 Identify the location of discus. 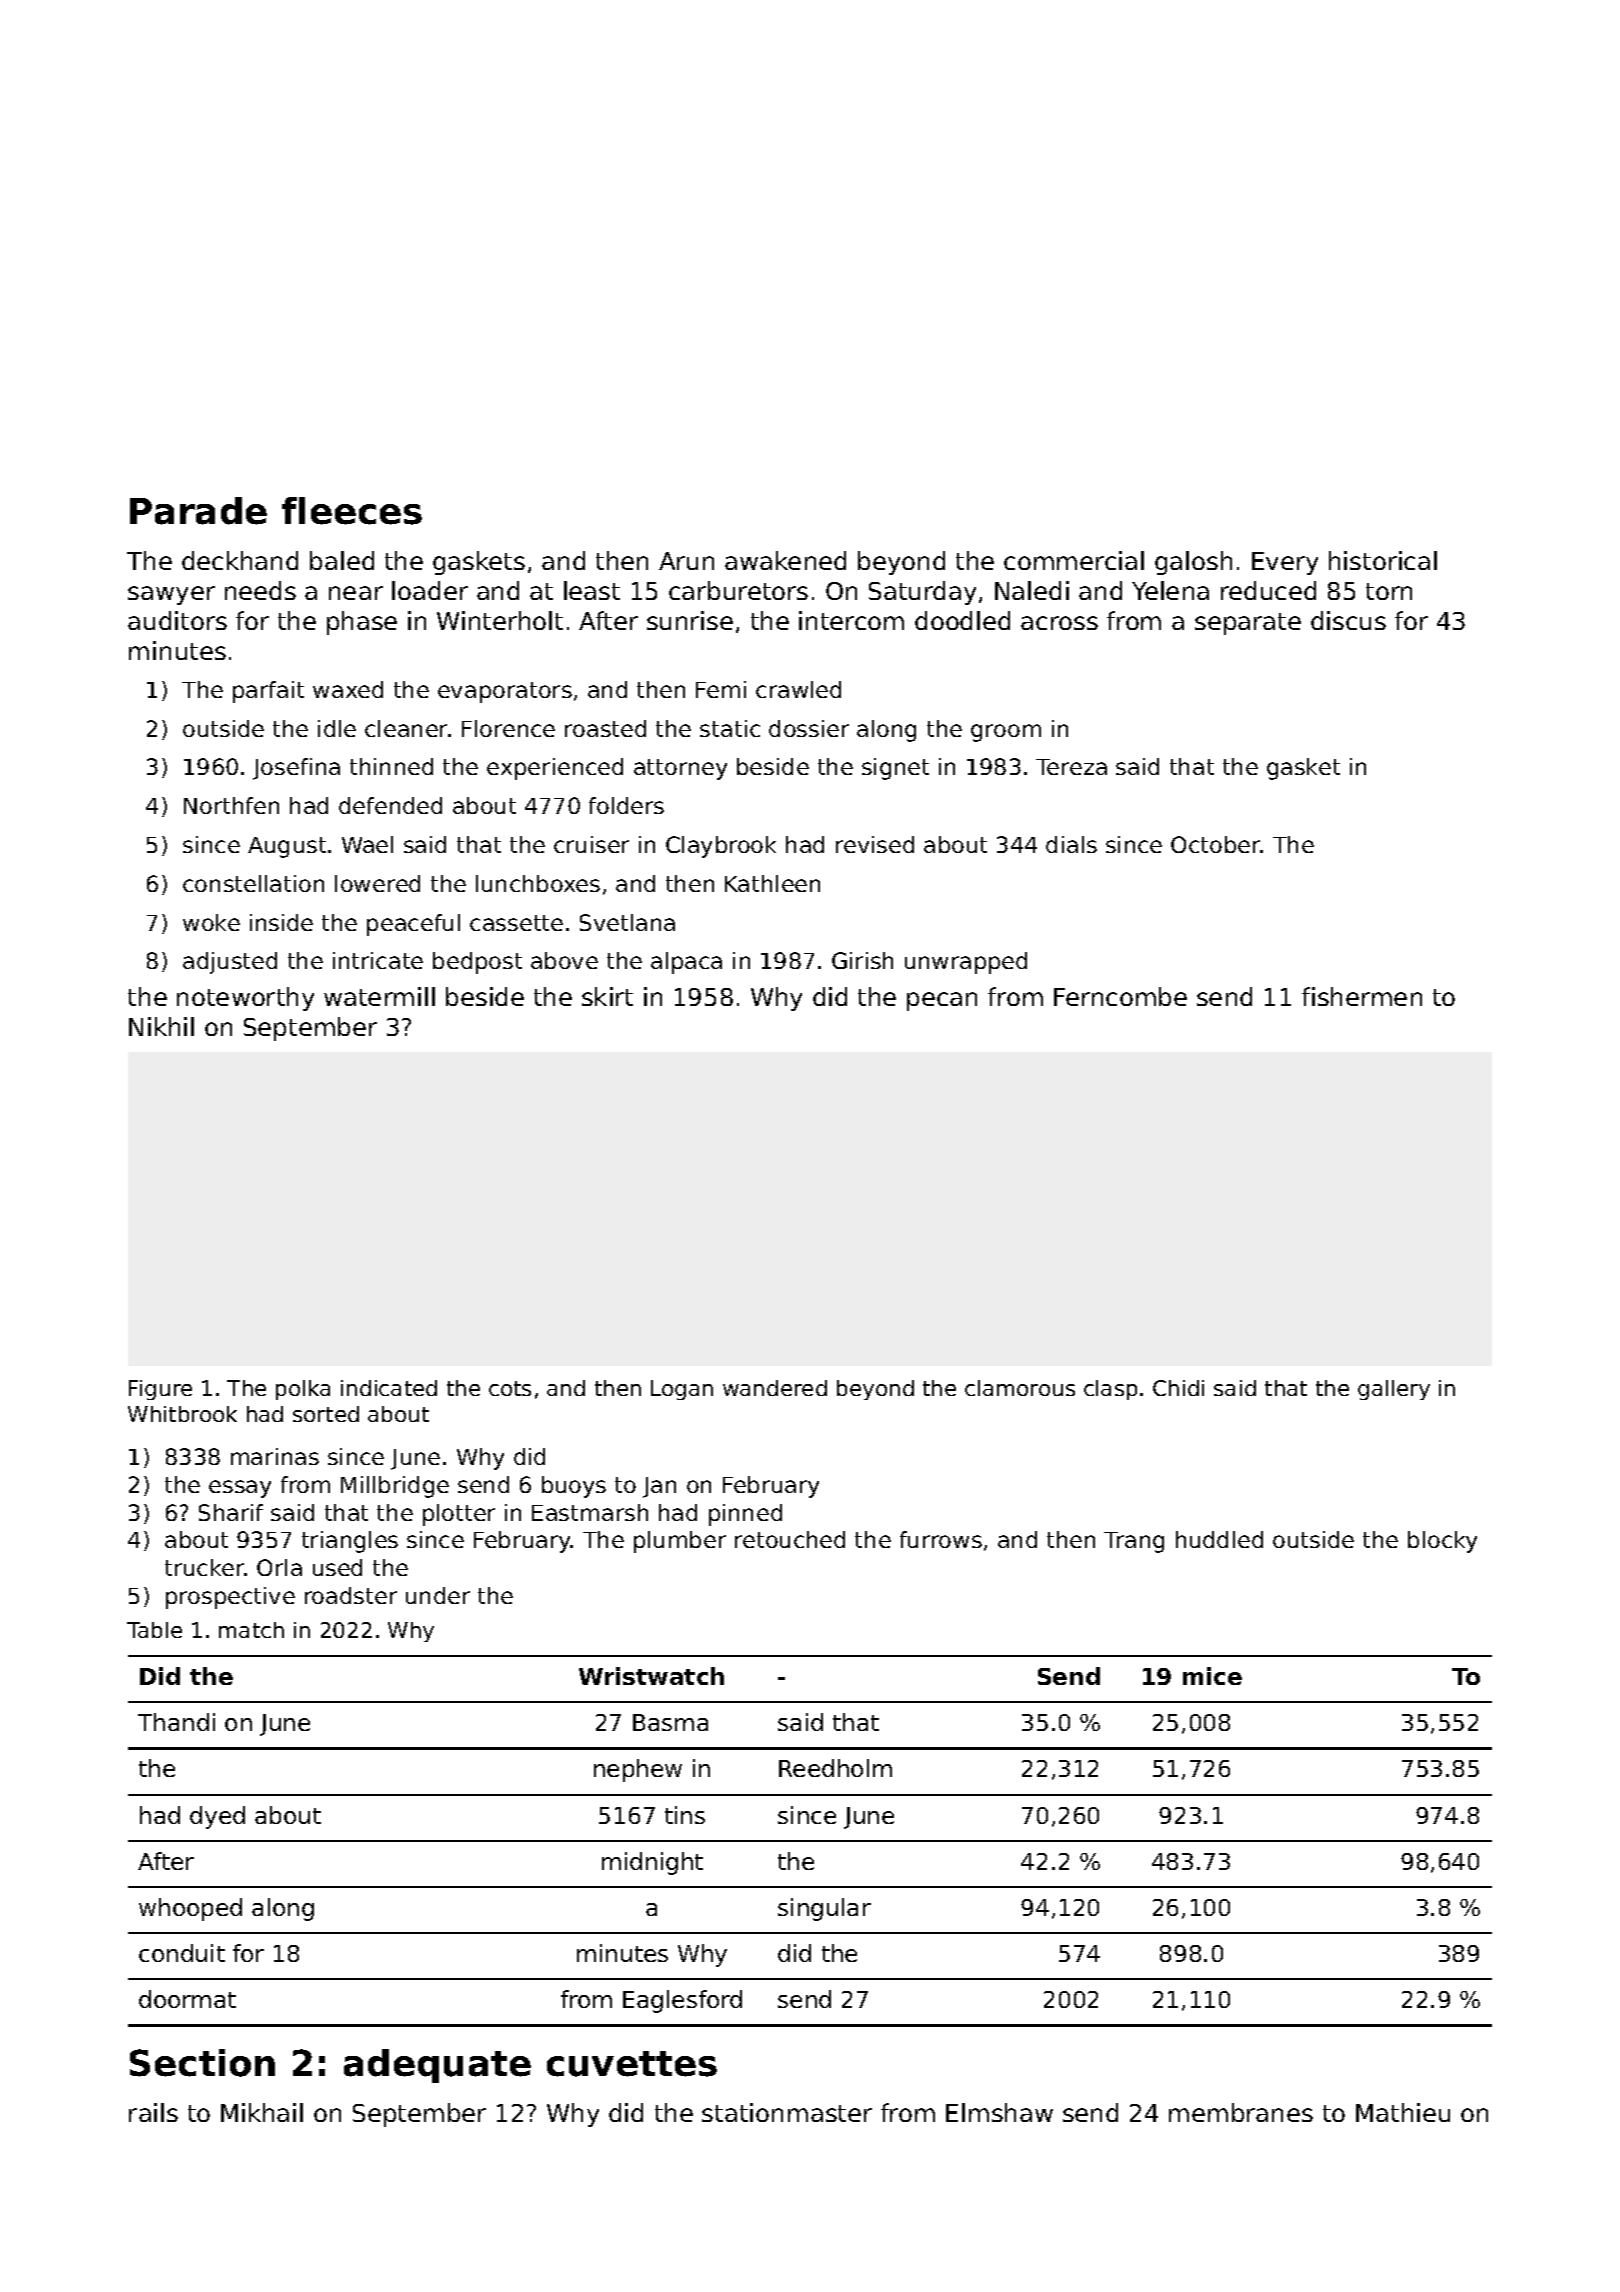
(1348, 620).
